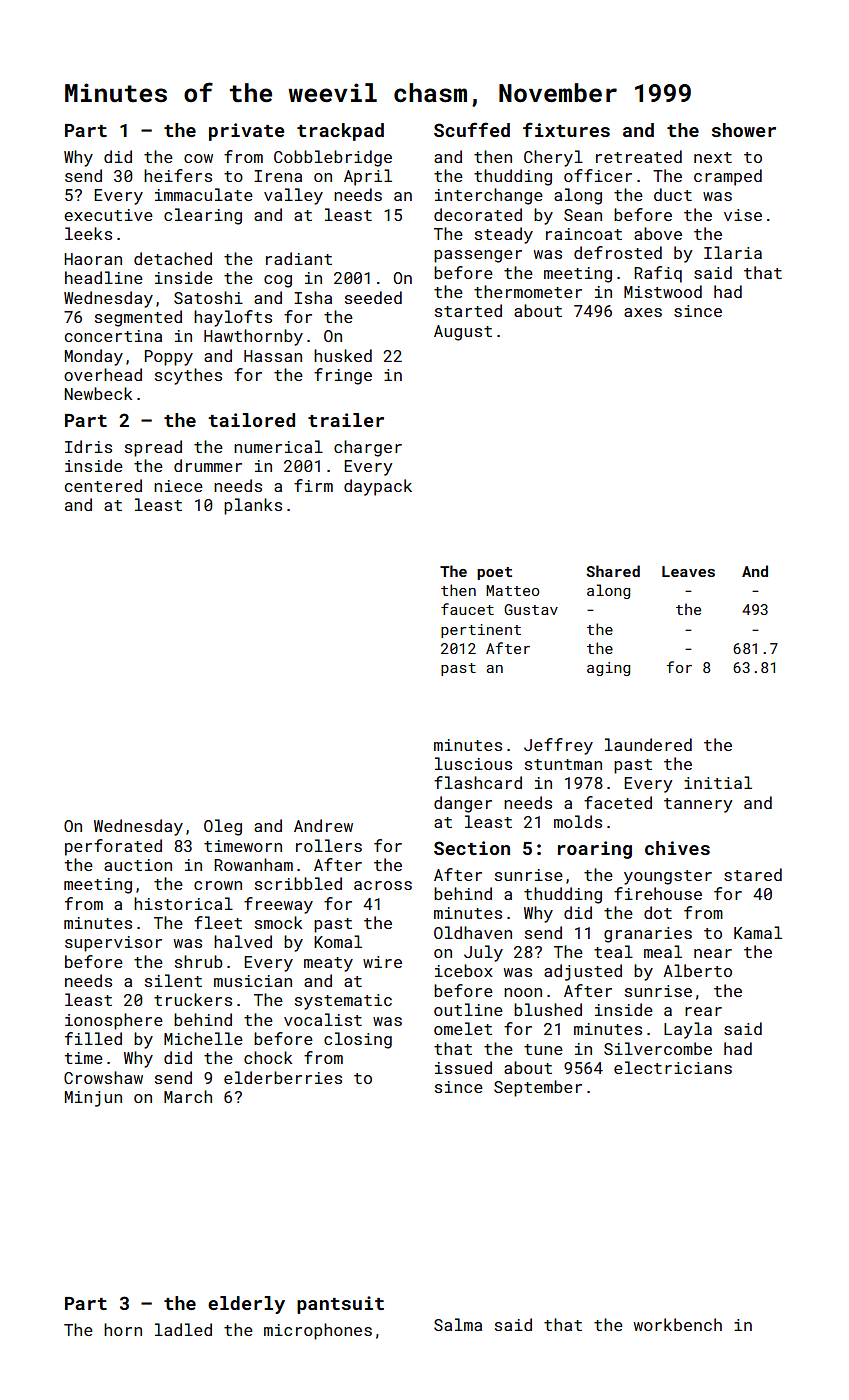 The image size is (849, 1400). Describe the element at coordinates (246, 1305) in the screenshot. I see `elderly` at that location.
